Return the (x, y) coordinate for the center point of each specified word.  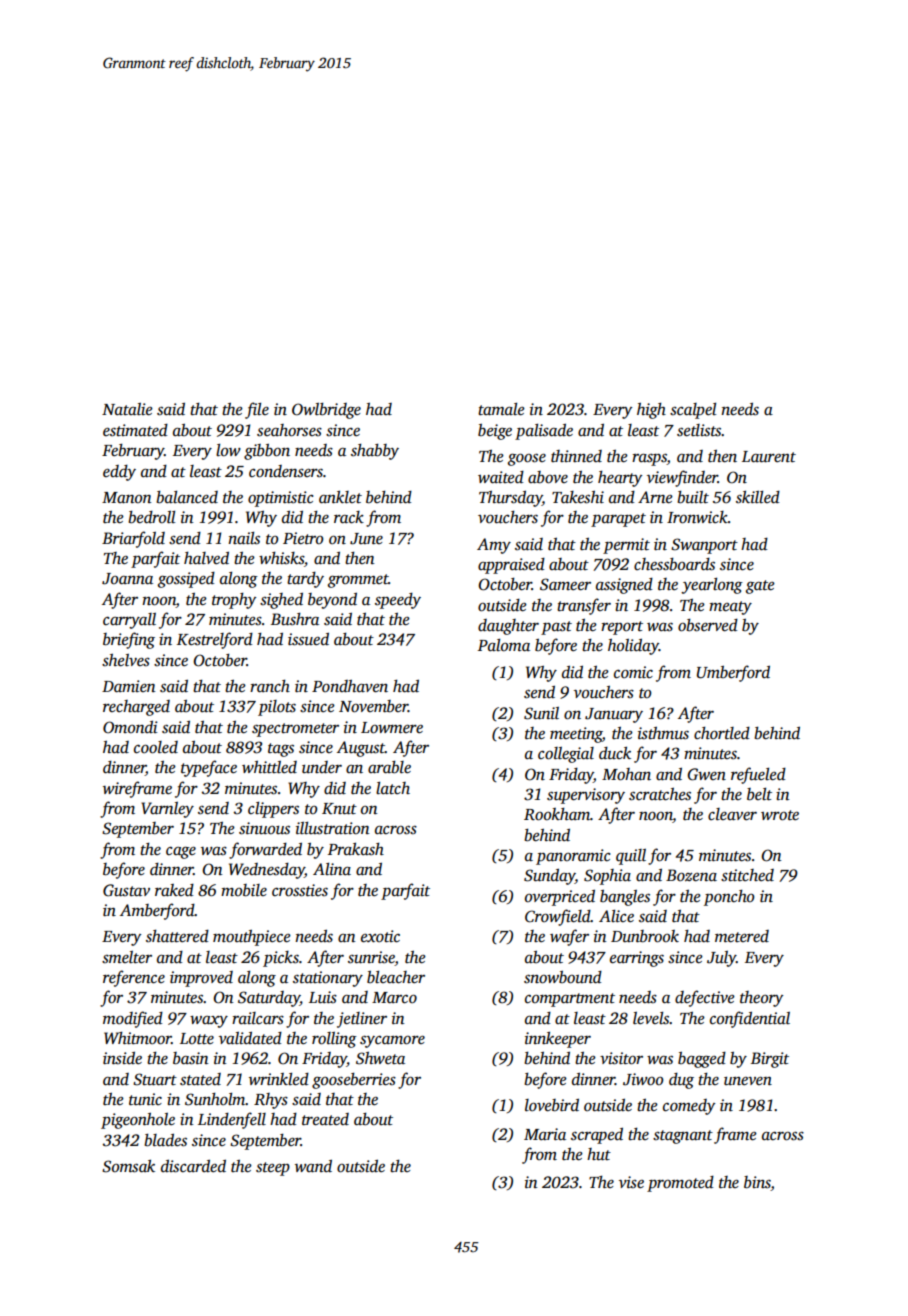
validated (250, 1038)
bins (757, 1183)
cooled (156, 747)
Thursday (510, 499)
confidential (750, 1019)
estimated (135, 430)
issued (308, 639)
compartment (570, 1000)
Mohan (626, 774)
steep (273, 1169)
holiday (633, 647)
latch (393, 788)
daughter (508, 627)
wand (313, 1166)
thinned (576, 456)
